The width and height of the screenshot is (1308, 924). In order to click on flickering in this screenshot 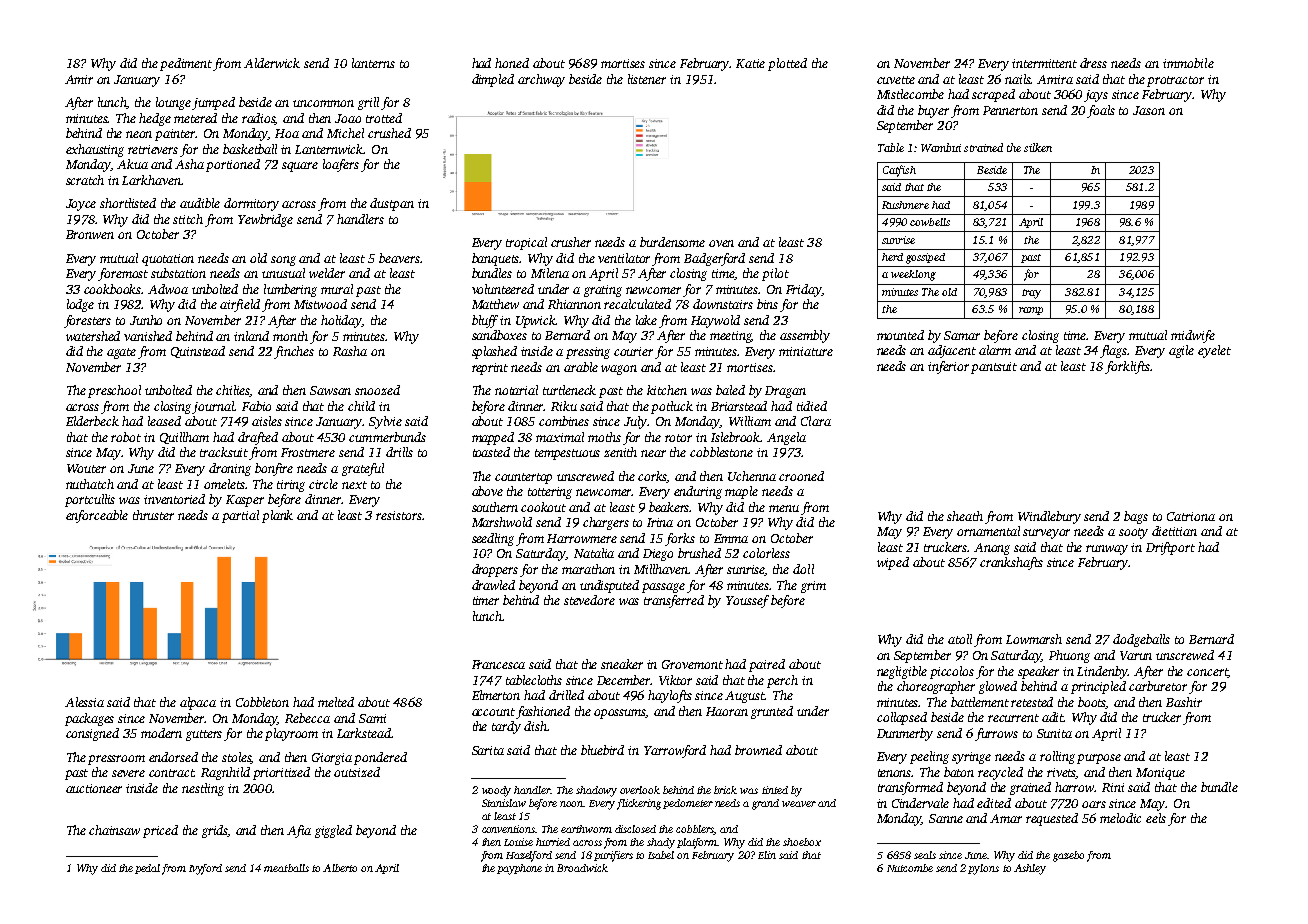, I will do `click(639, 804)`.
